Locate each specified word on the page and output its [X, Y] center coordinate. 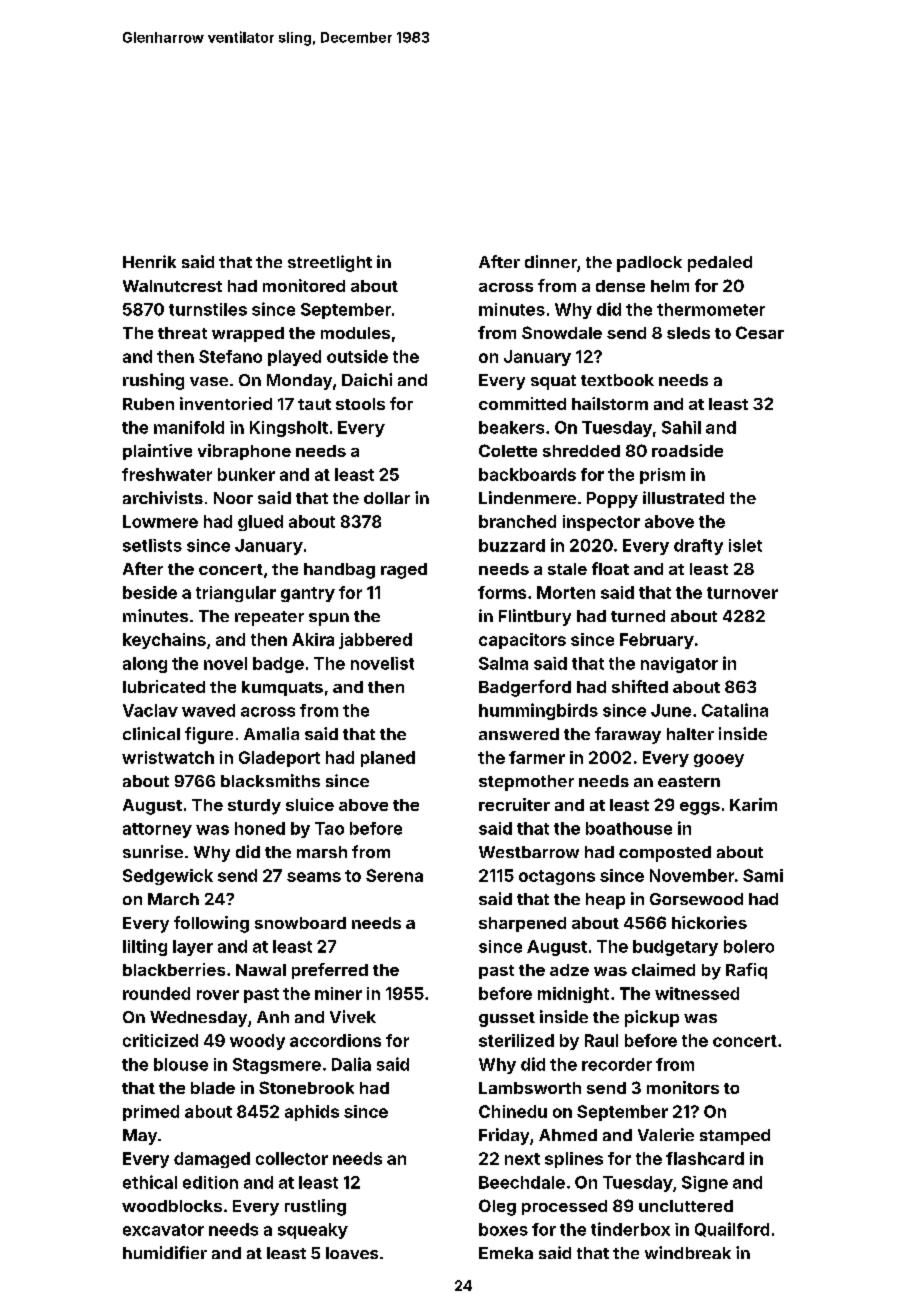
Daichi [367, 379]
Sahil [681, 427]
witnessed [697, 993]
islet [745, 545]
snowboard [300, 923]
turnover [742, 593]
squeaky [313, 1231]
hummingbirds [538, 711]
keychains [164, 641]
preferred [330, 971]
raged [404, 571]
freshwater [167, 474]
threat [182, 333]
